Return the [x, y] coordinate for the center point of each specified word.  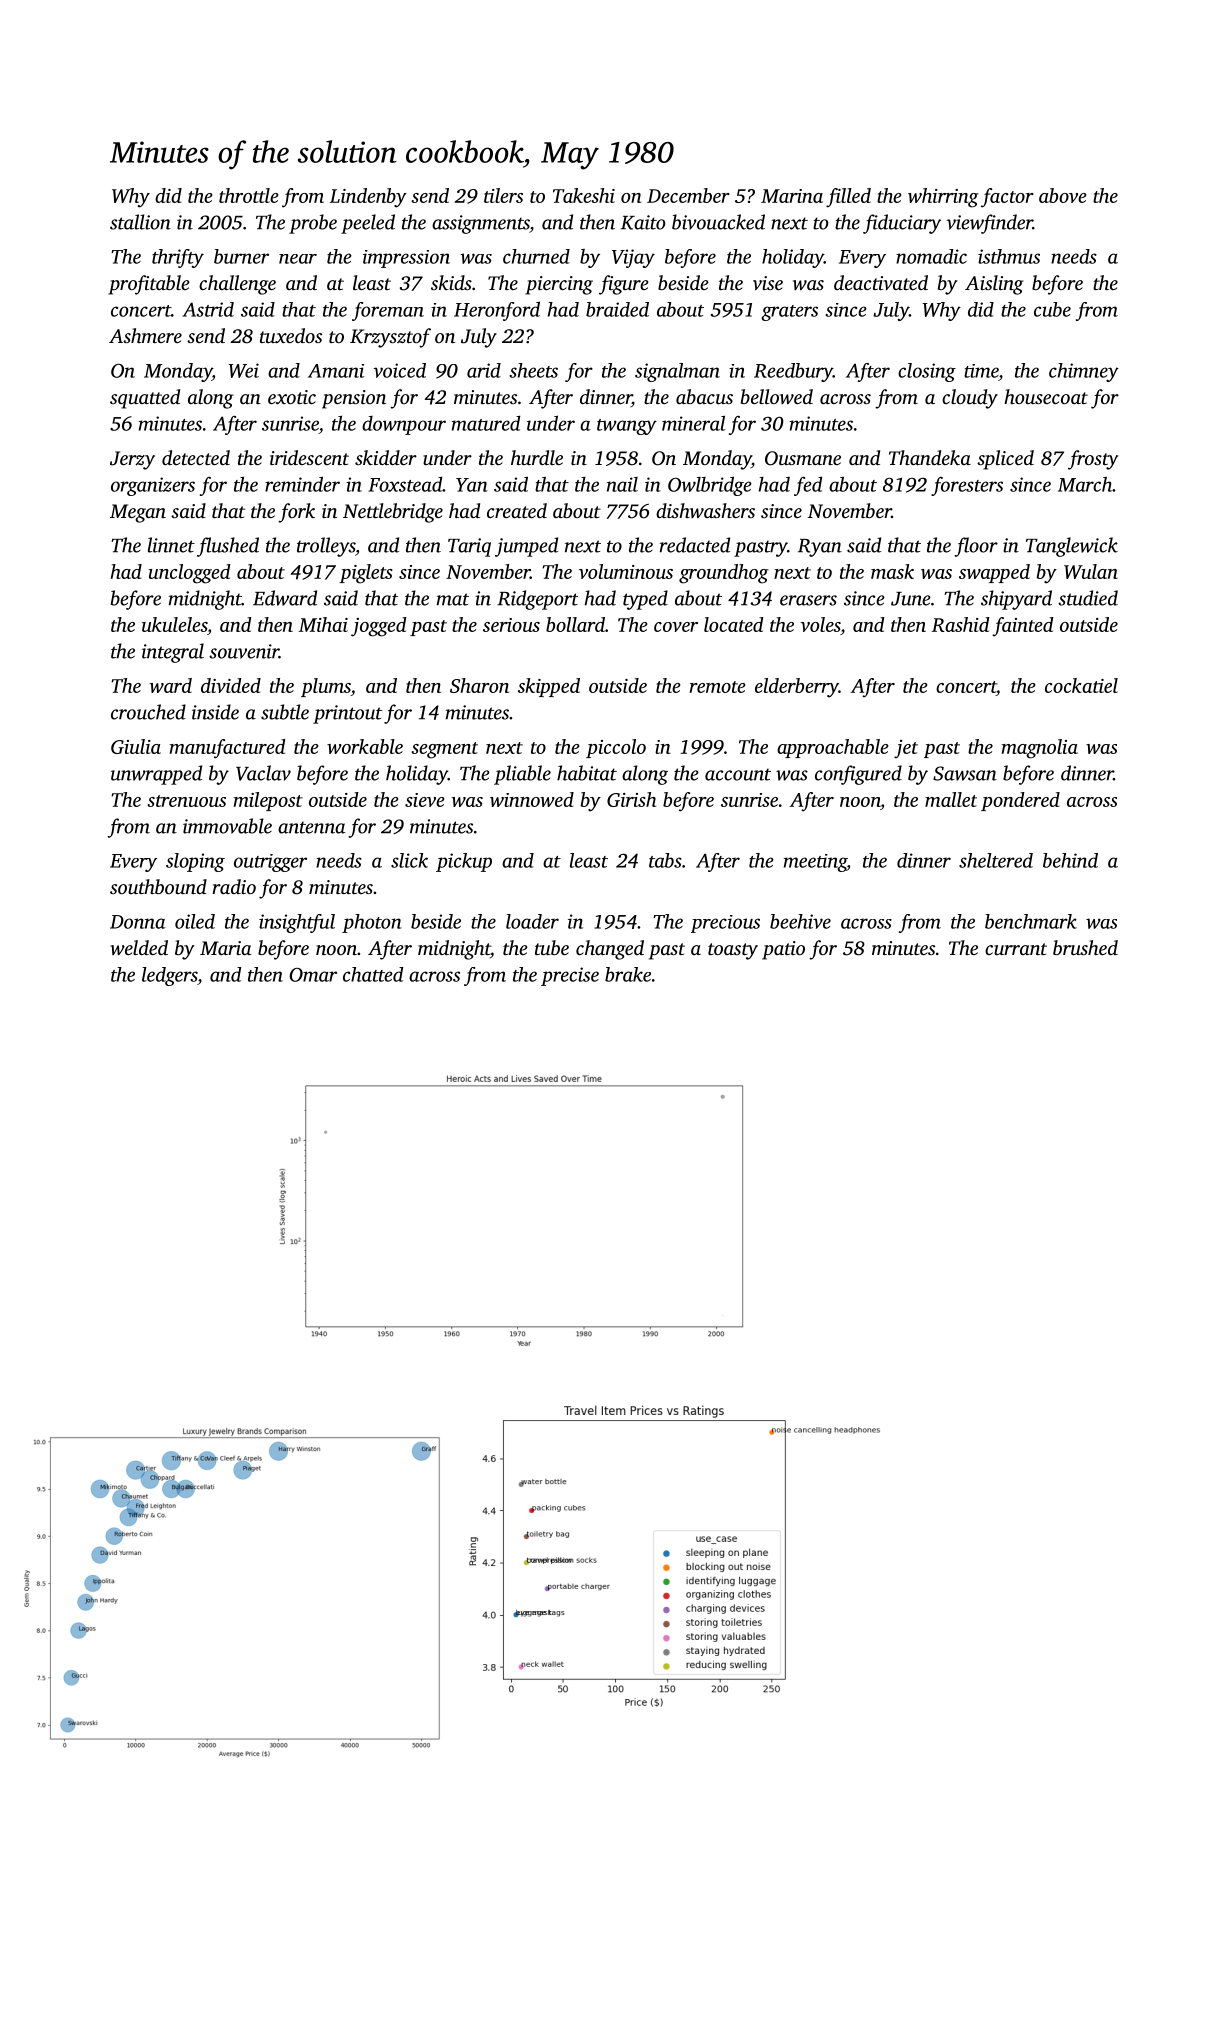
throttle [249, 195]
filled [848, 198]
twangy [627, 427]
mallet [951, 799]
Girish [631, 799]
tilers [503, 195]
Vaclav [263, 773]
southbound [158, 886]
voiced [399, 370]
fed [808, 486]
